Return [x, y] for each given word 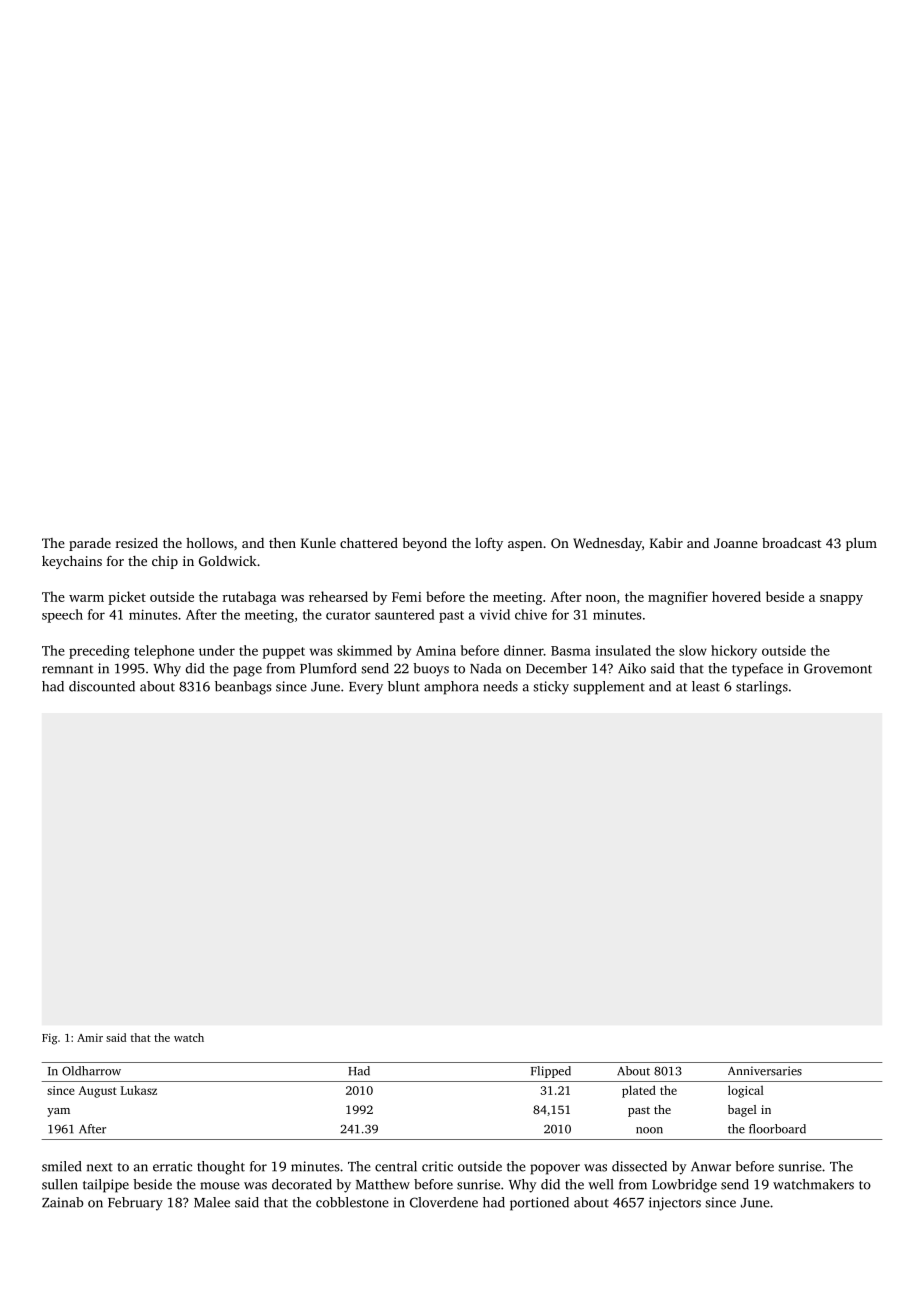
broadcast [791, 543]
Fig [49, 1039]
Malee [212, 1202]
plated [639, 1091]
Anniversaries [765, 1071]
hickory [734, 652]
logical [746, 1091]
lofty [489, 544]
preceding [99, 652]
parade [90, 544]
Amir [90, 1037]
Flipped [551, 1072]
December [556, 668]
